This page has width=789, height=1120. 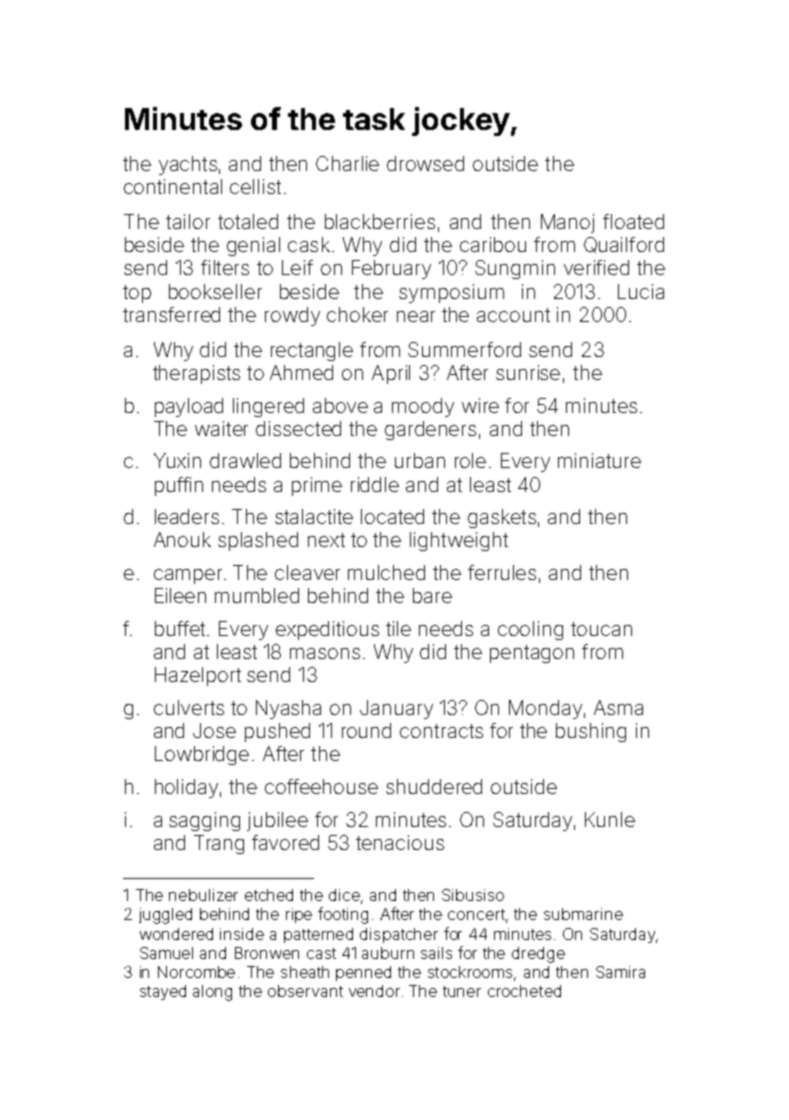 What do you see at coordinates (392, 516) in the page?
I see `located` at bounding box center [392, 516].
